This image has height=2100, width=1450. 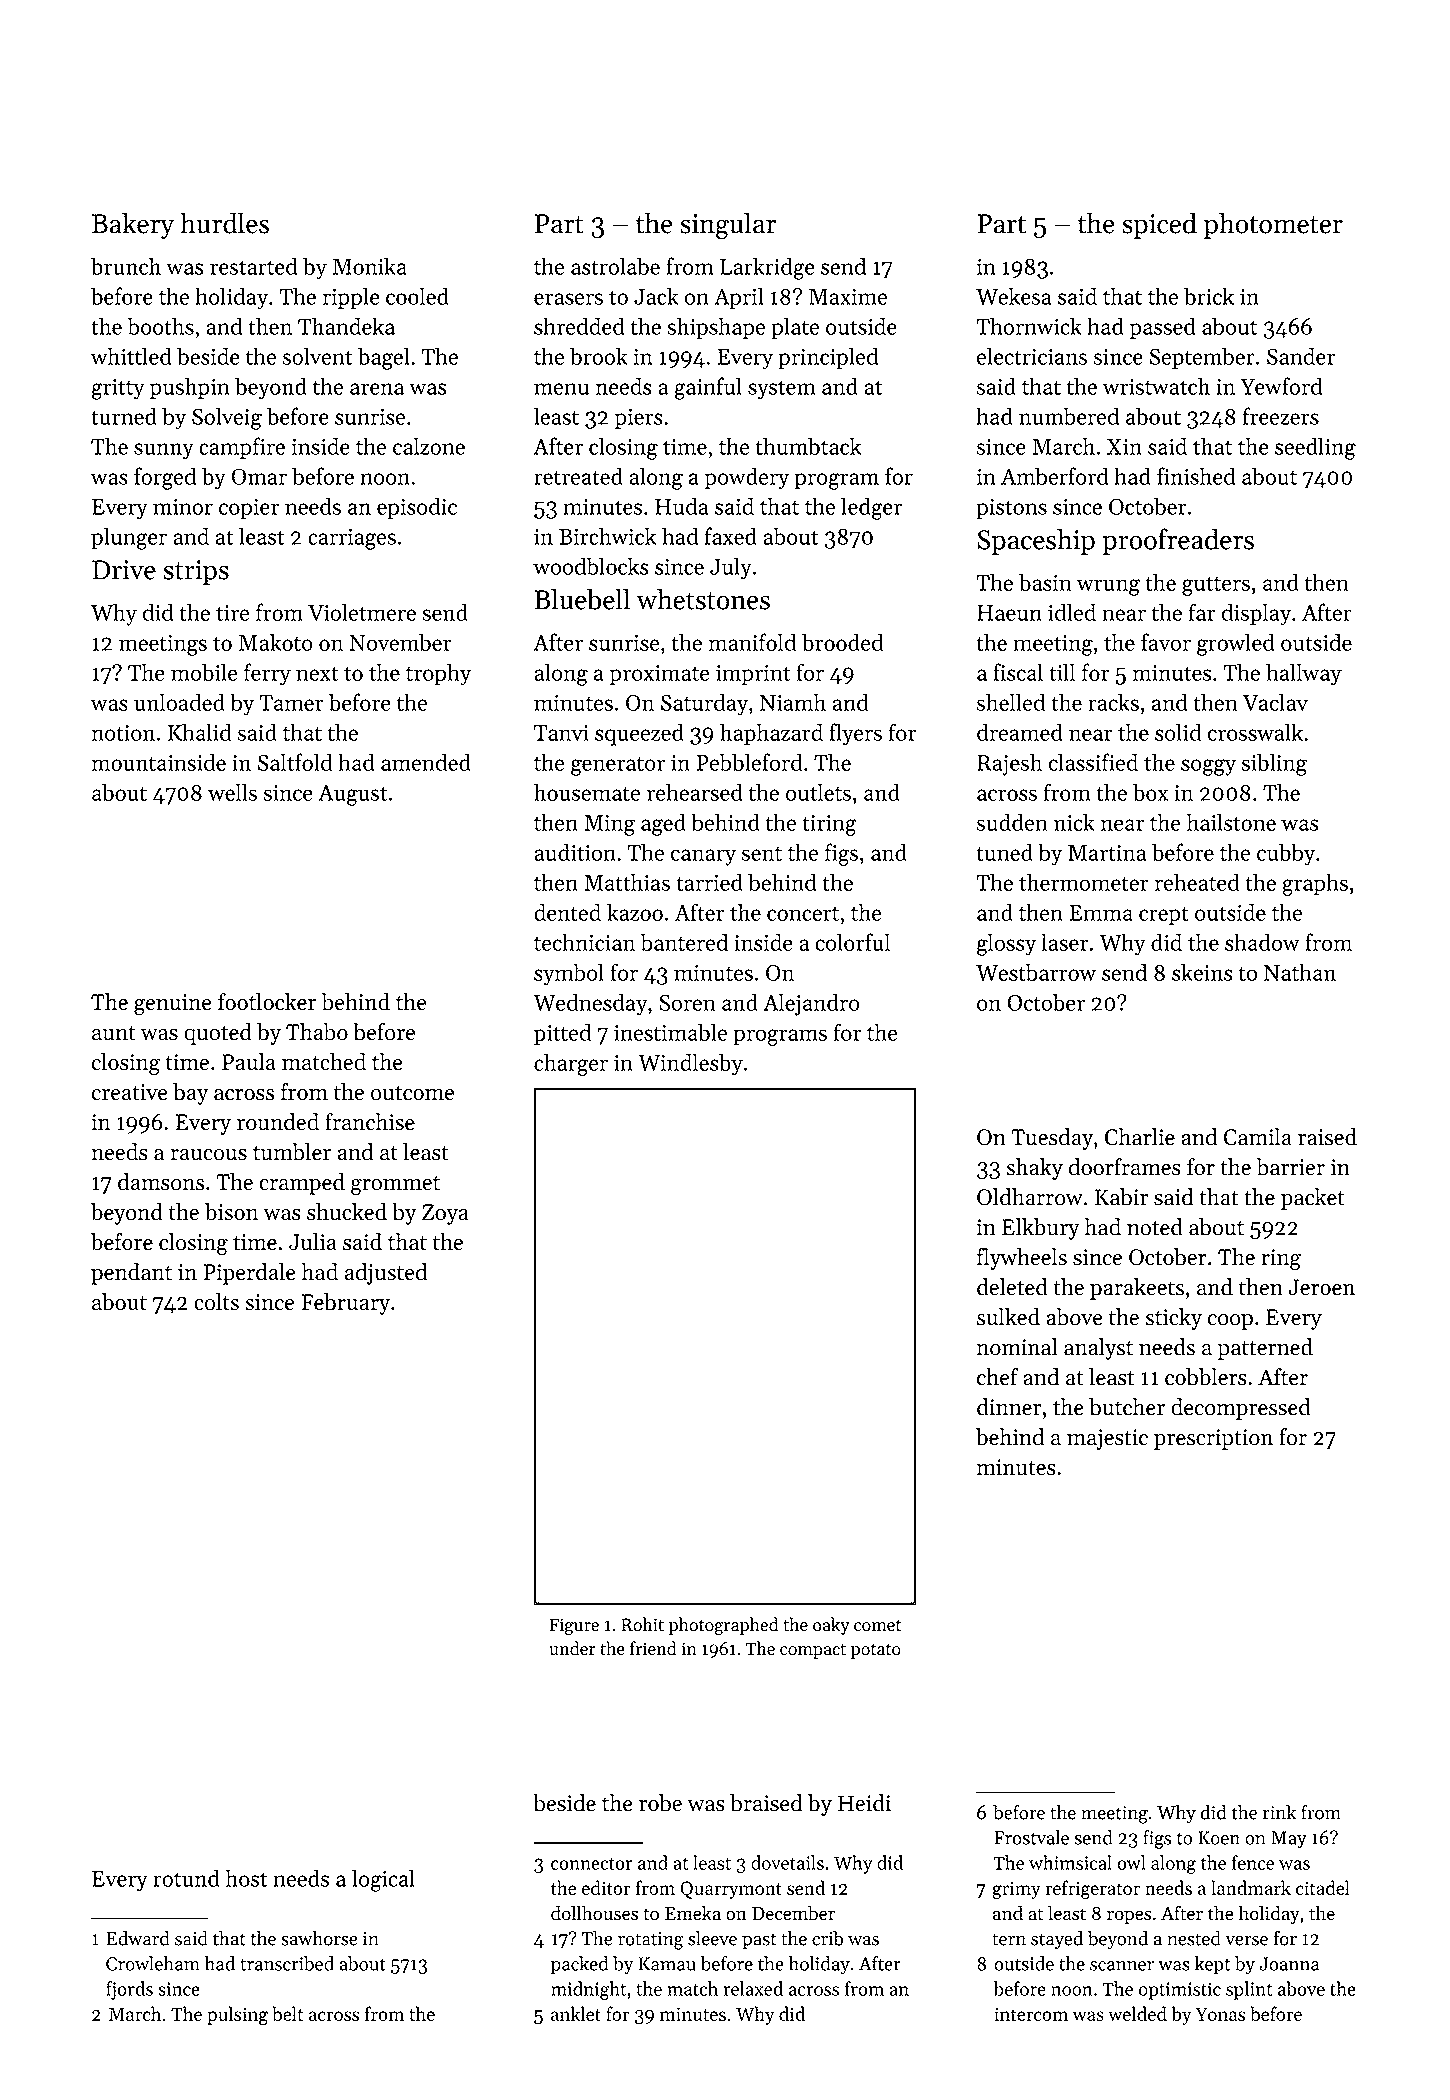 I want to click on spiced, so click(x=1159, y=225).
